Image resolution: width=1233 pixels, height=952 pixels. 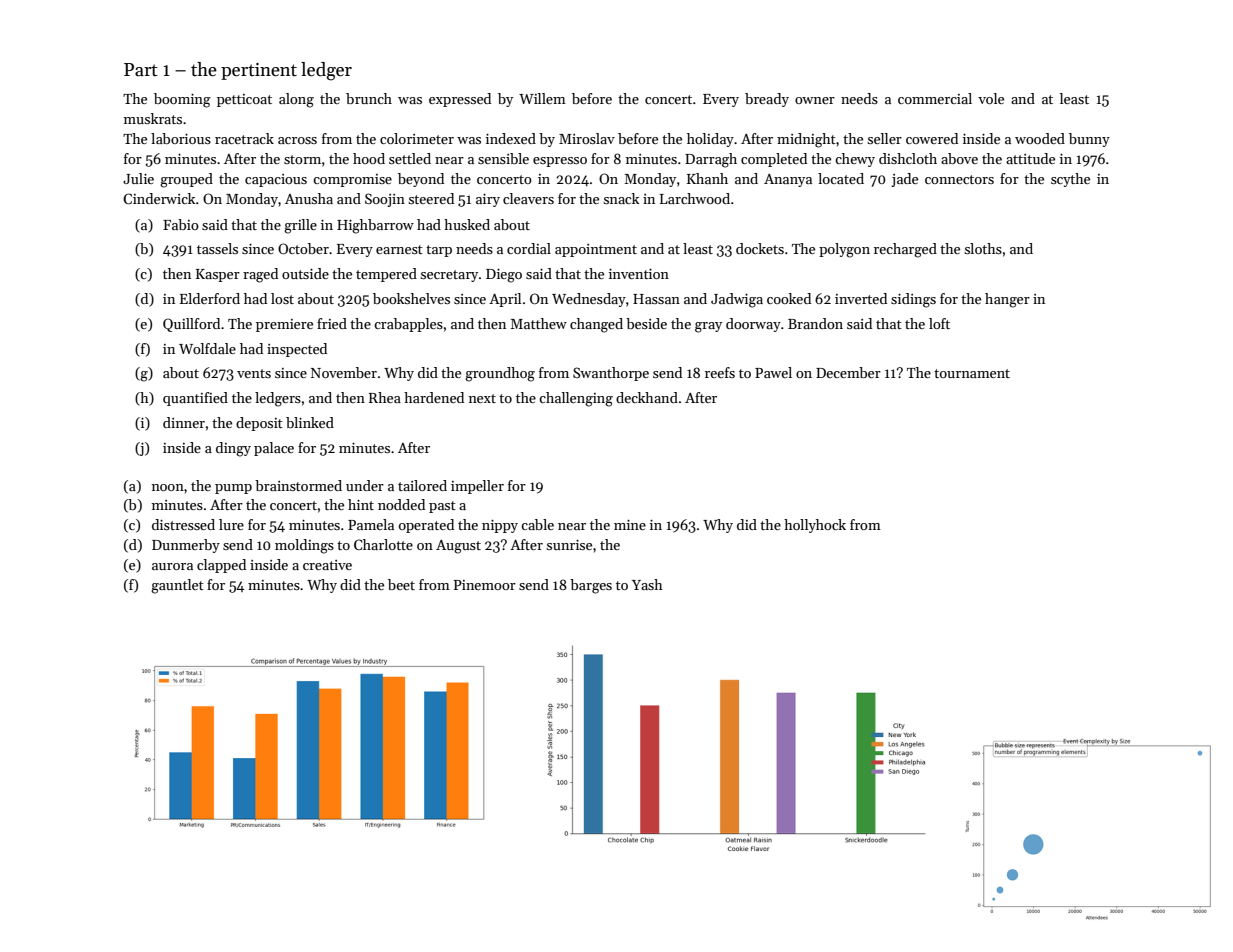 What do you see at coordinates (760, 248) in the screenshot?
I see `dockets` at bounding box center [760, 248].
